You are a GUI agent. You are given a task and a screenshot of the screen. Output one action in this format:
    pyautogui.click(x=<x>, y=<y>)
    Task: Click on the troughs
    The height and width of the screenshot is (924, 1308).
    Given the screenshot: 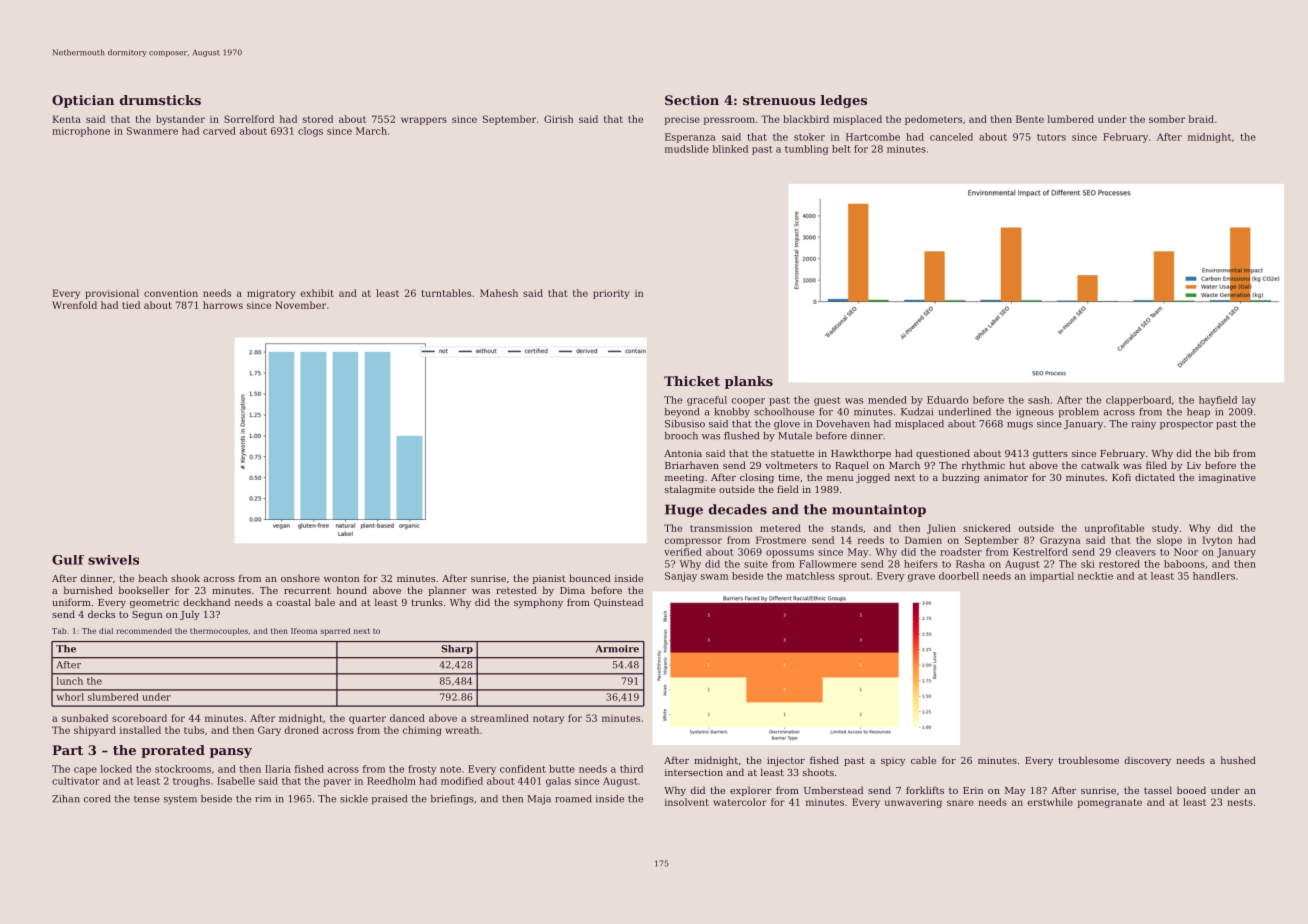 What is the action you would take?
    pyautogui.click(x=191, y=782)
